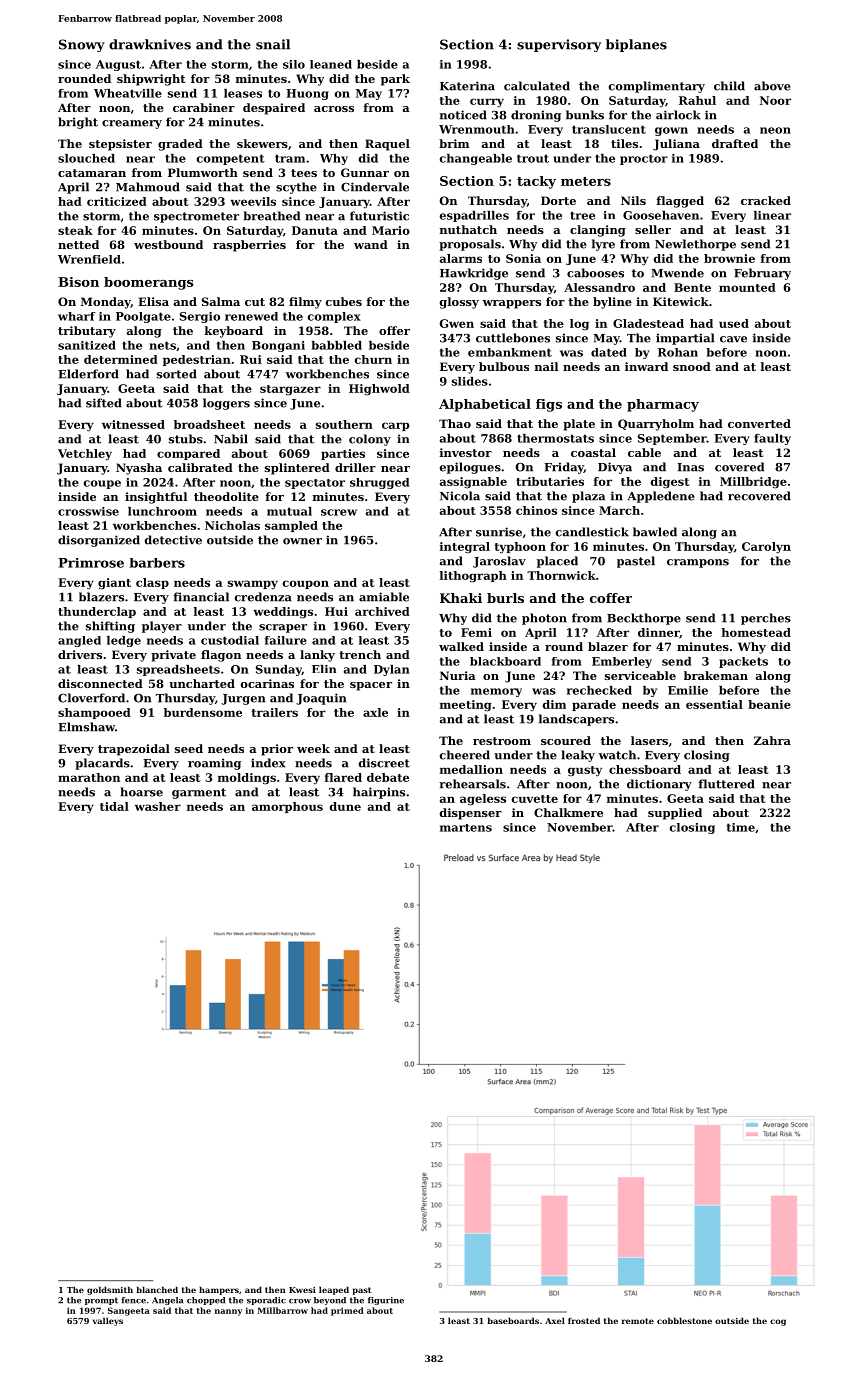 This screenshot has width=849, height=1400. What do you see at coordinates (86, 158) in the screenshot?
I see `slouched` at bounding box center [86, 158].
